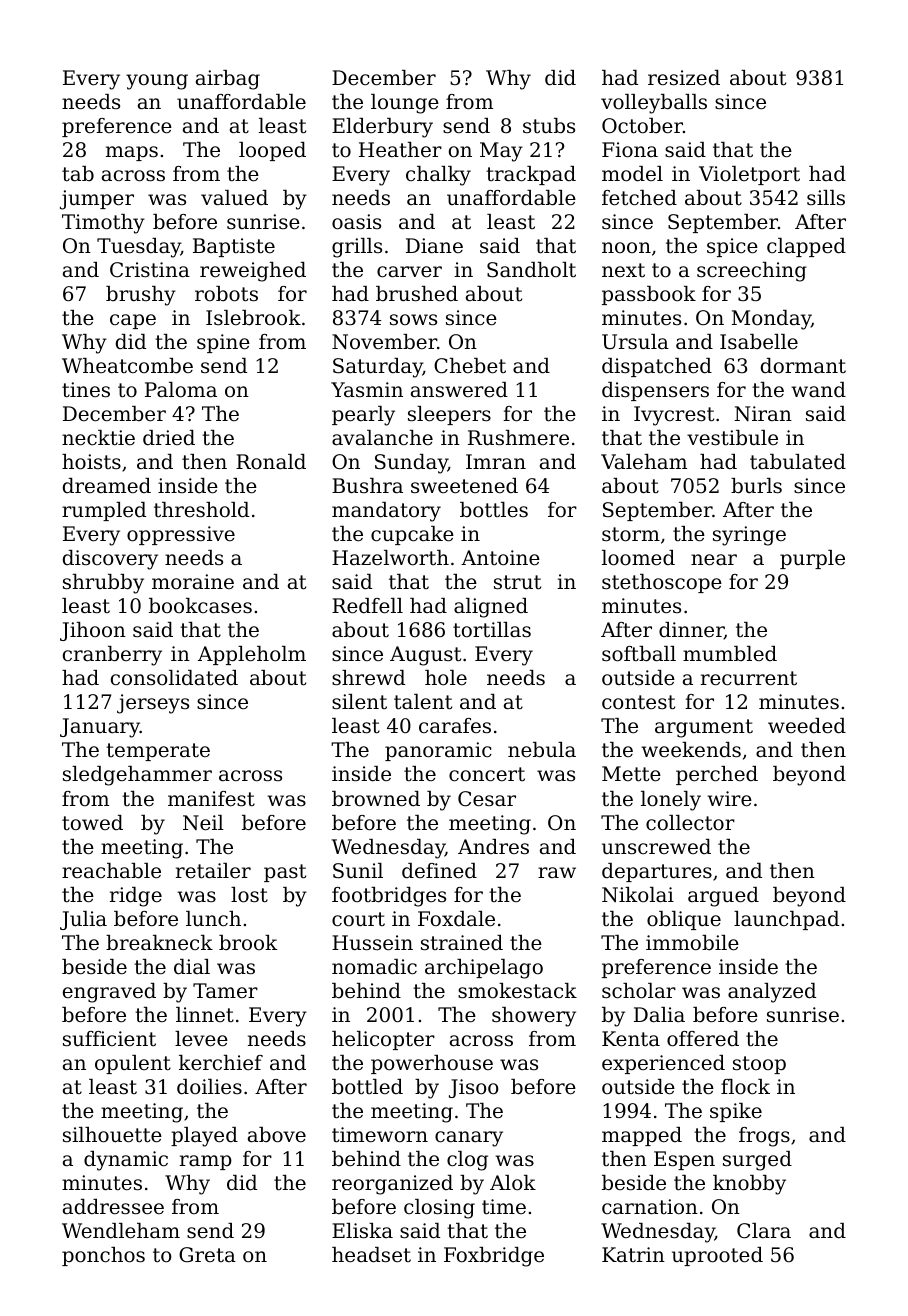  Describe the element at coordinates (358, 919) in the image. I see `court` at that location.
